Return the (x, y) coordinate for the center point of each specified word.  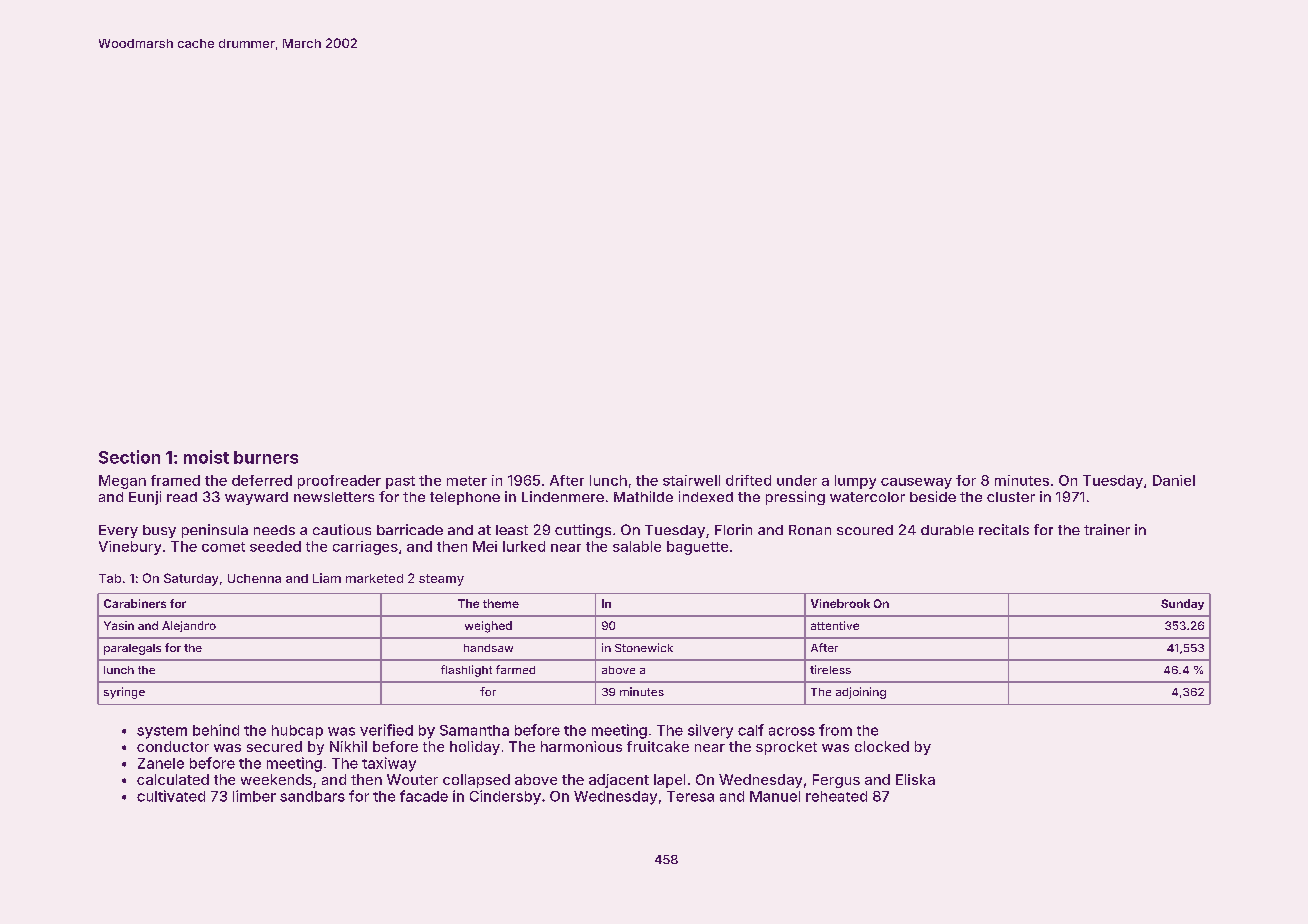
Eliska (915, 779)
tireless (830, 669)
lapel (669, 781)
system (162, 732)
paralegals (132, 649)
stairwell (691, 480)
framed (175, 480)
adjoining (861, 693)
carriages (365, 548)
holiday (475, 748)
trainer (1107, 529)
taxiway (389, 764)
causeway (916, 483)
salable (637, 546)
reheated (836, 796)
